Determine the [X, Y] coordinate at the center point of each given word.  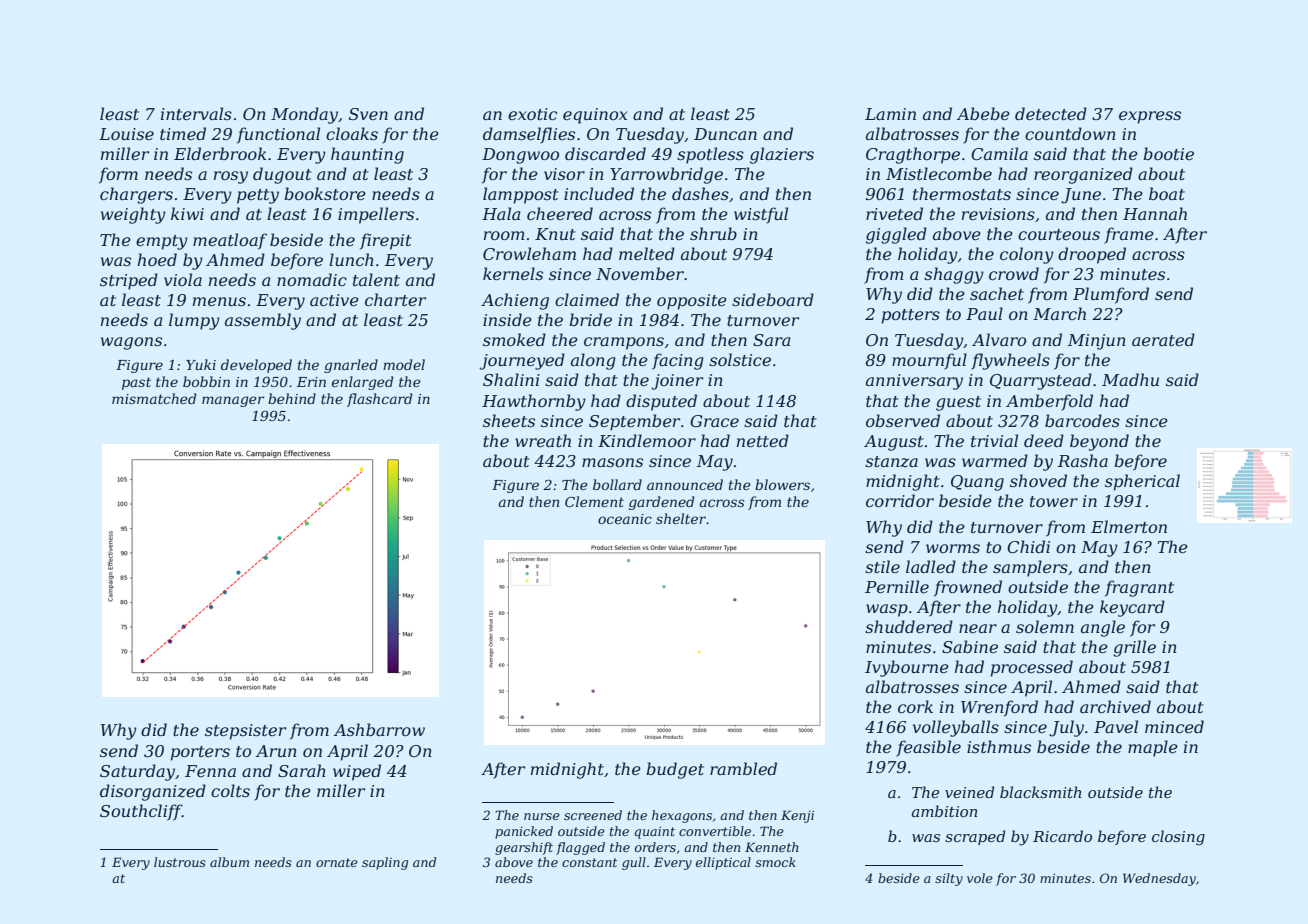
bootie [1168, 153]
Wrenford [999, 708]
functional [278, 135]
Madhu [1130, 379]
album [229, 862]
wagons [131, 343]
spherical [1142, 482]
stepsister [245, 732]
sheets [509, 420]
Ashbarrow [379, 729]
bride [590, 319]
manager [233, 401]
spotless [710, 155]
